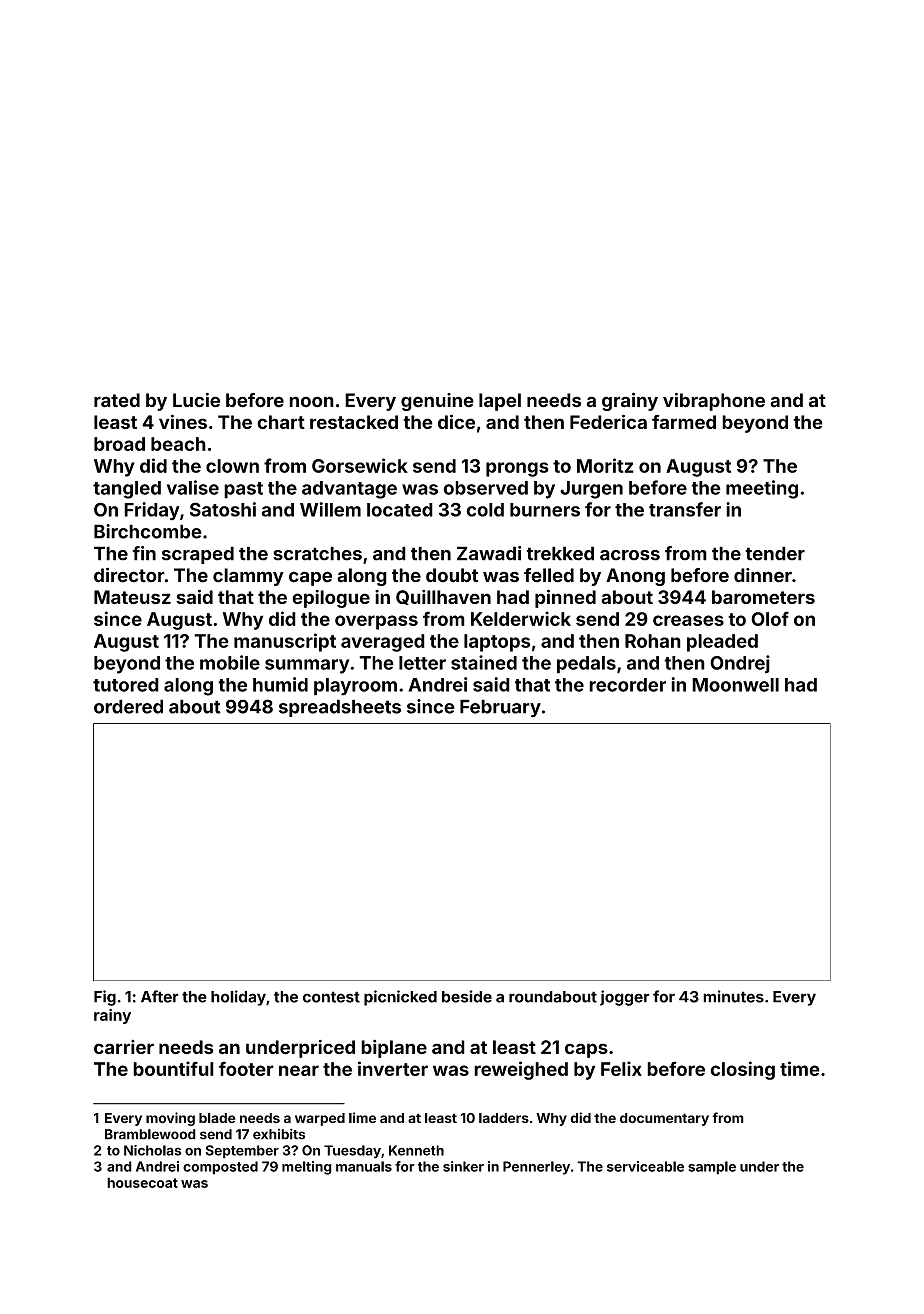 This image has height=1314, width=924. What do you see at coordinates (714, 402) in the image?
I see `vibraphone` at bounding box center [714, 402].
